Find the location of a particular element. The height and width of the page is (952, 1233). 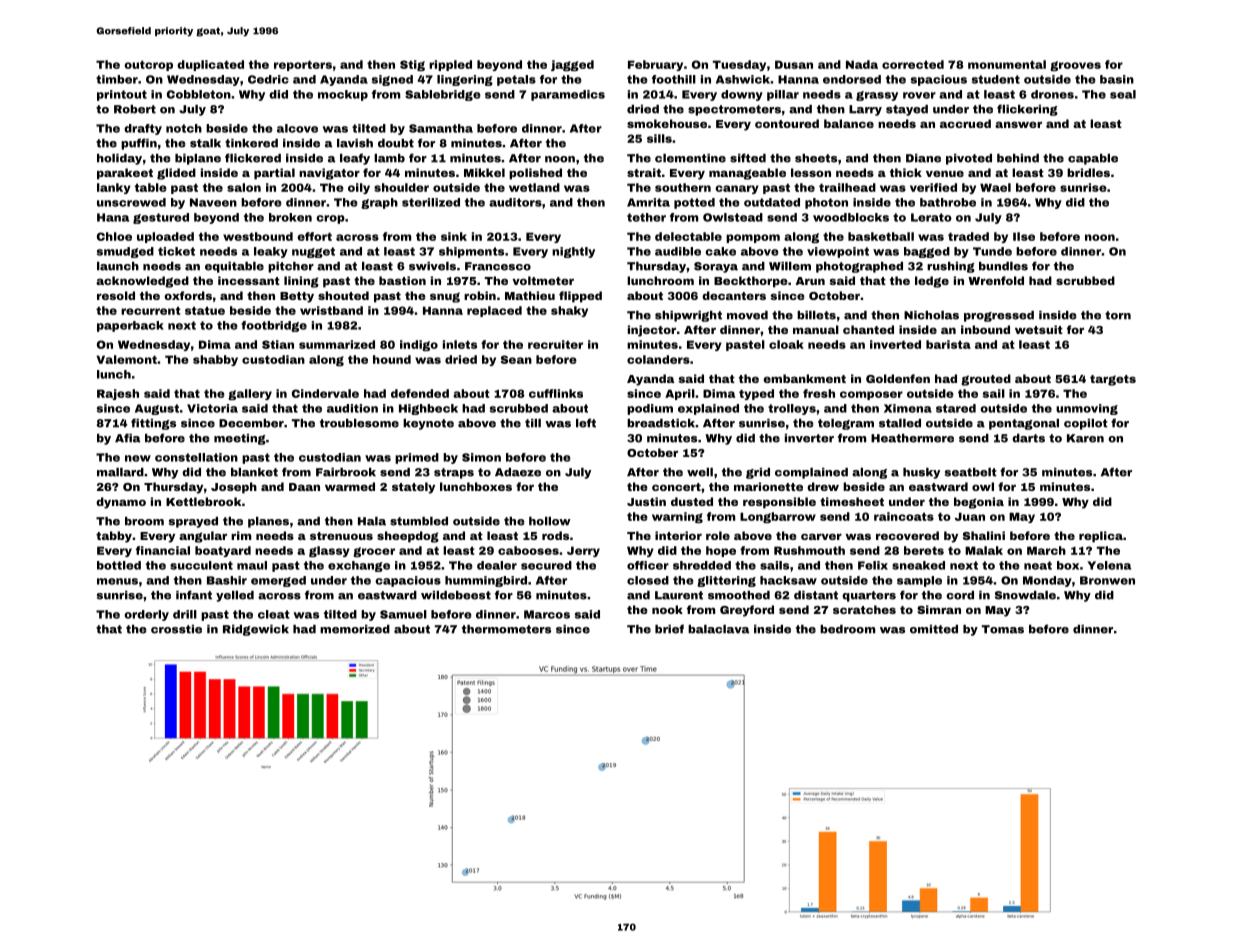

husky is located at coordinates (921, 473).
